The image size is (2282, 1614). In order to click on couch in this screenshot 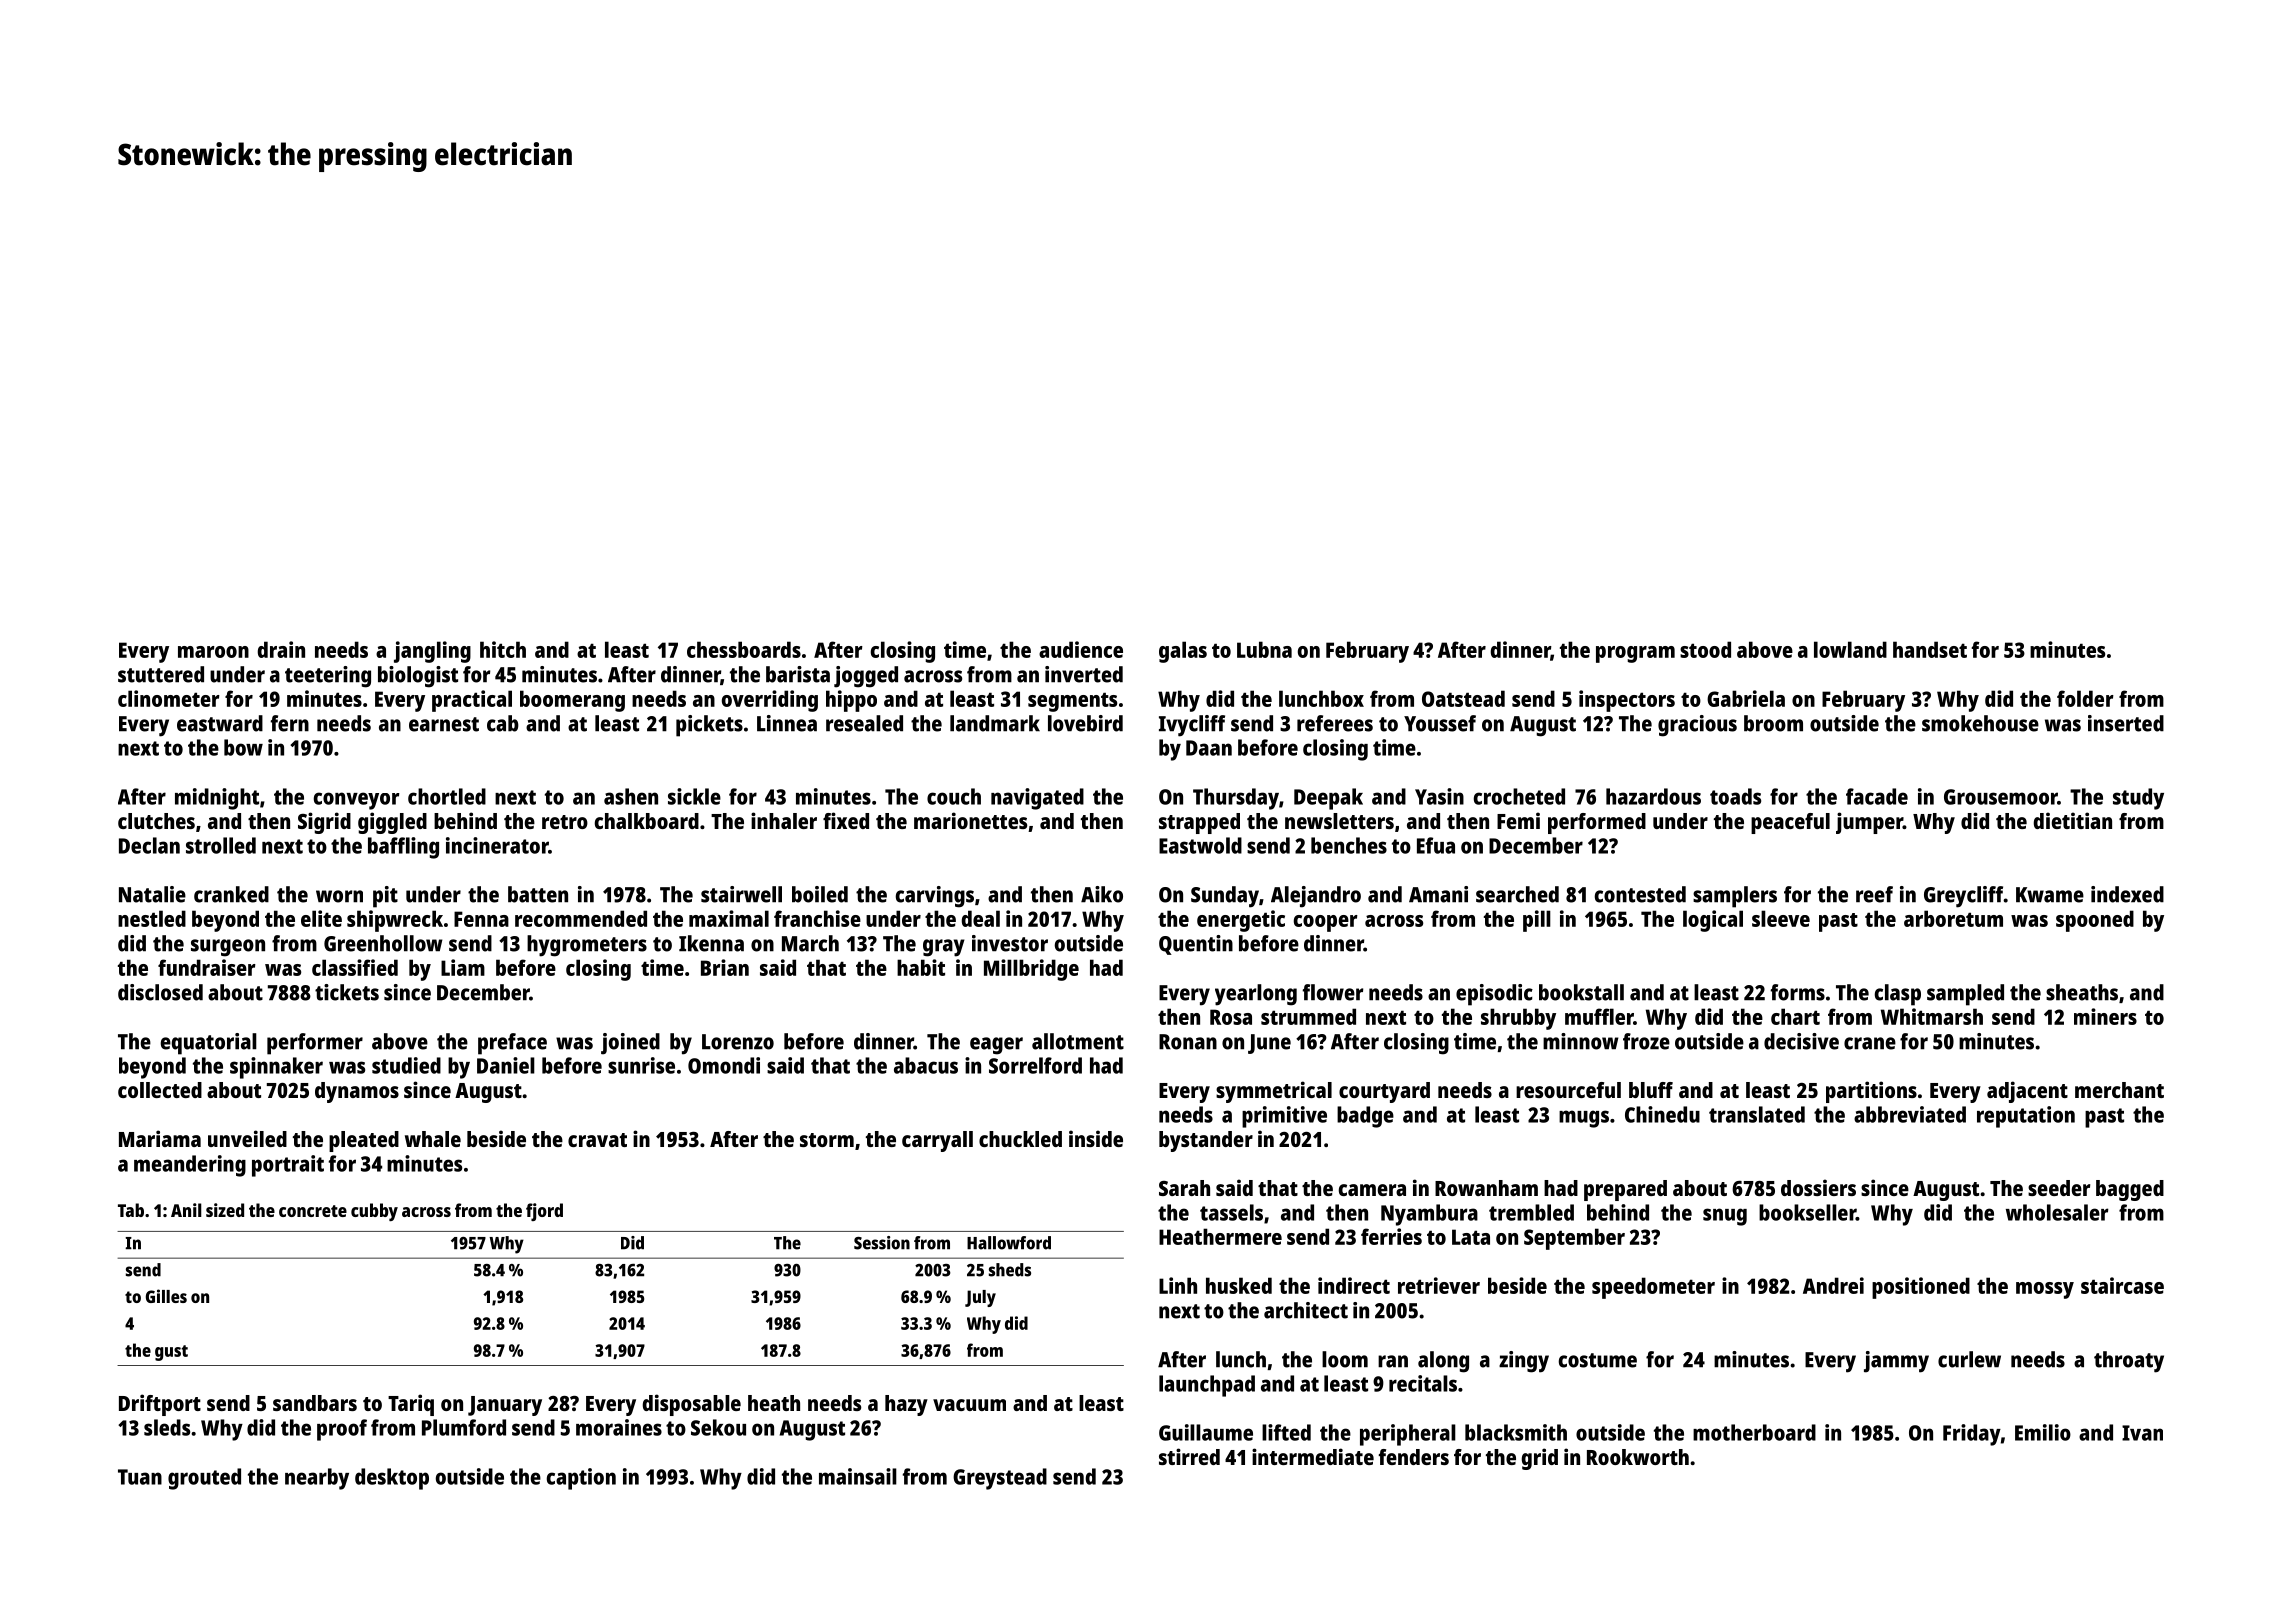, I will do `click(954, 796)`.
